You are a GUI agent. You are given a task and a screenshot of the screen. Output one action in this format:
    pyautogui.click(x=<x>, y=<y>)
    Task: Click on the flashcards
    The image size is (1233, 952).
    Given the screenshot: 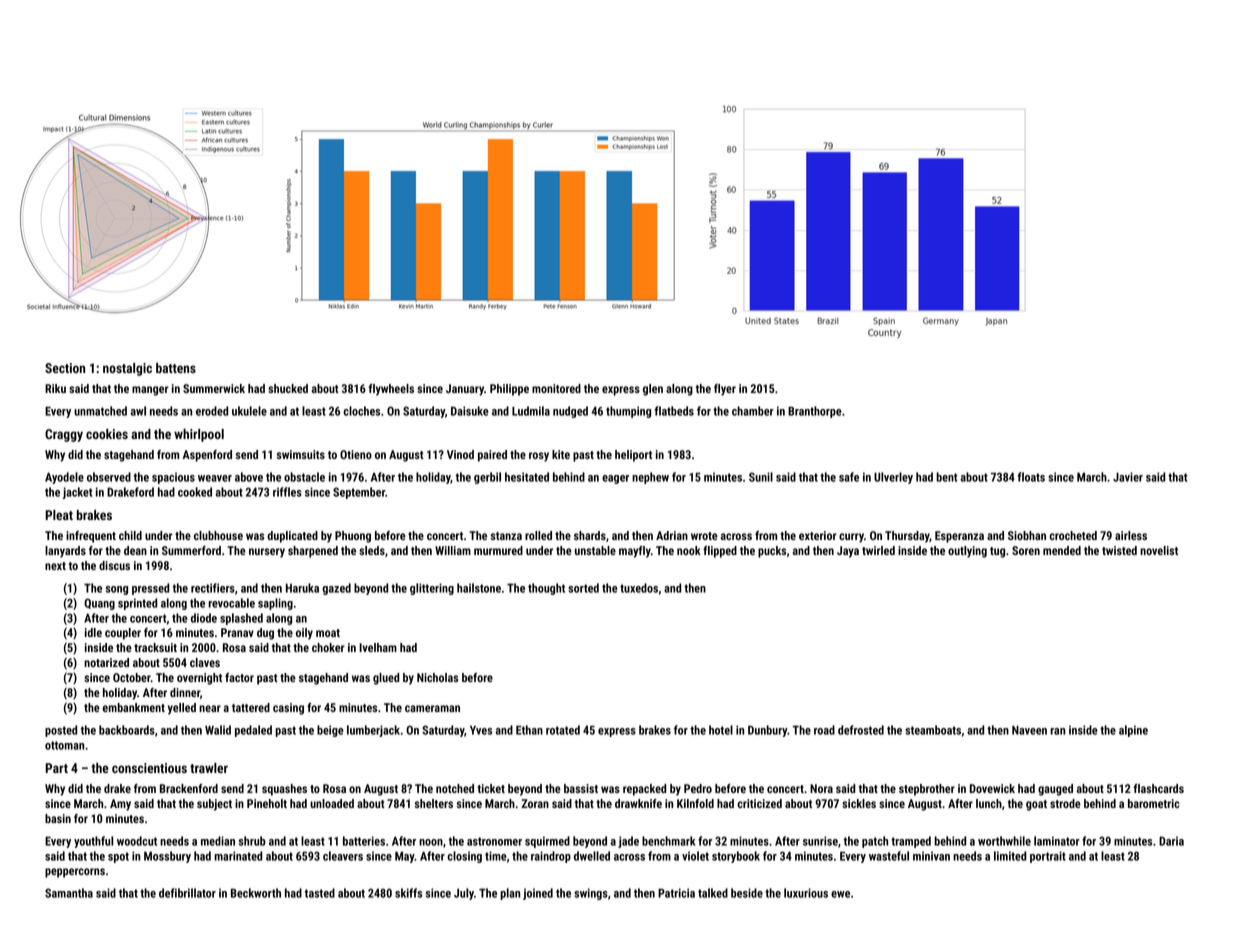 What is the action you would take?
    pyautogui.click(x=1158, y=788)
